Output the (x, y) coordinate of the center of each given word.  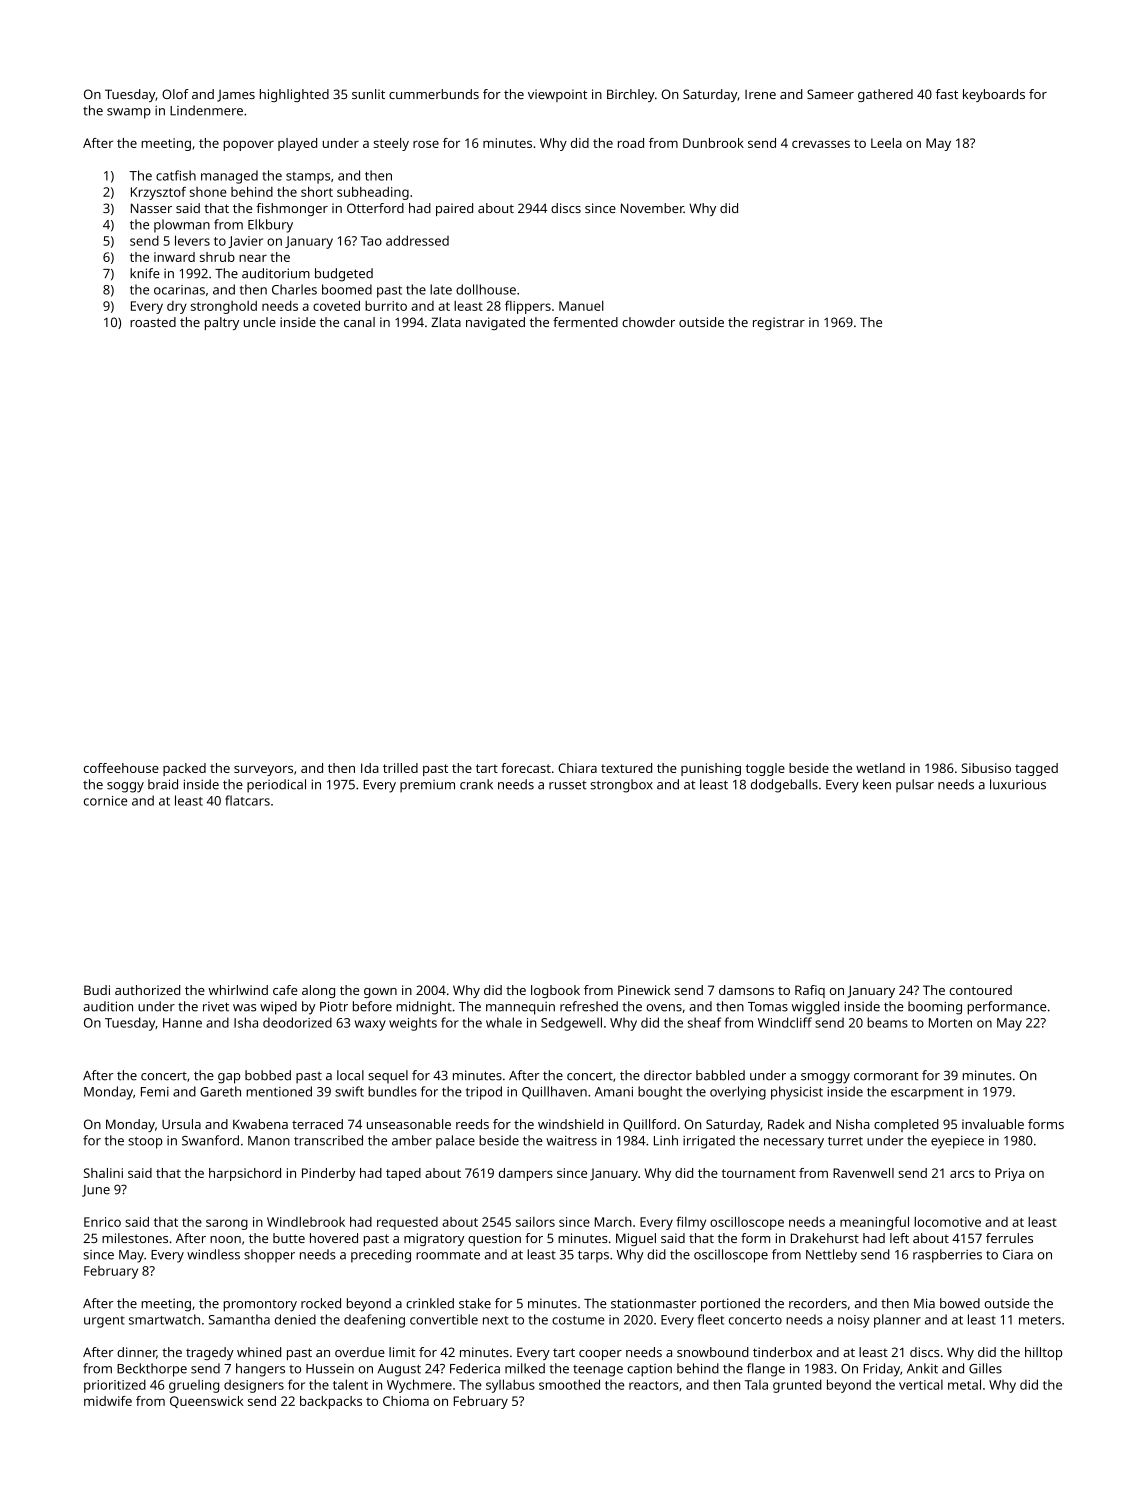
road (631, 143)
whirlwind (238, 990)
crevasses (821, 144)
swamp (129, 113)
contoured (980, 990)
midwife (108, 1401)
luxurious (1018, 784)
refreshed (589, 1006)
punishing (711, 769)
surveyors (263, 771)
